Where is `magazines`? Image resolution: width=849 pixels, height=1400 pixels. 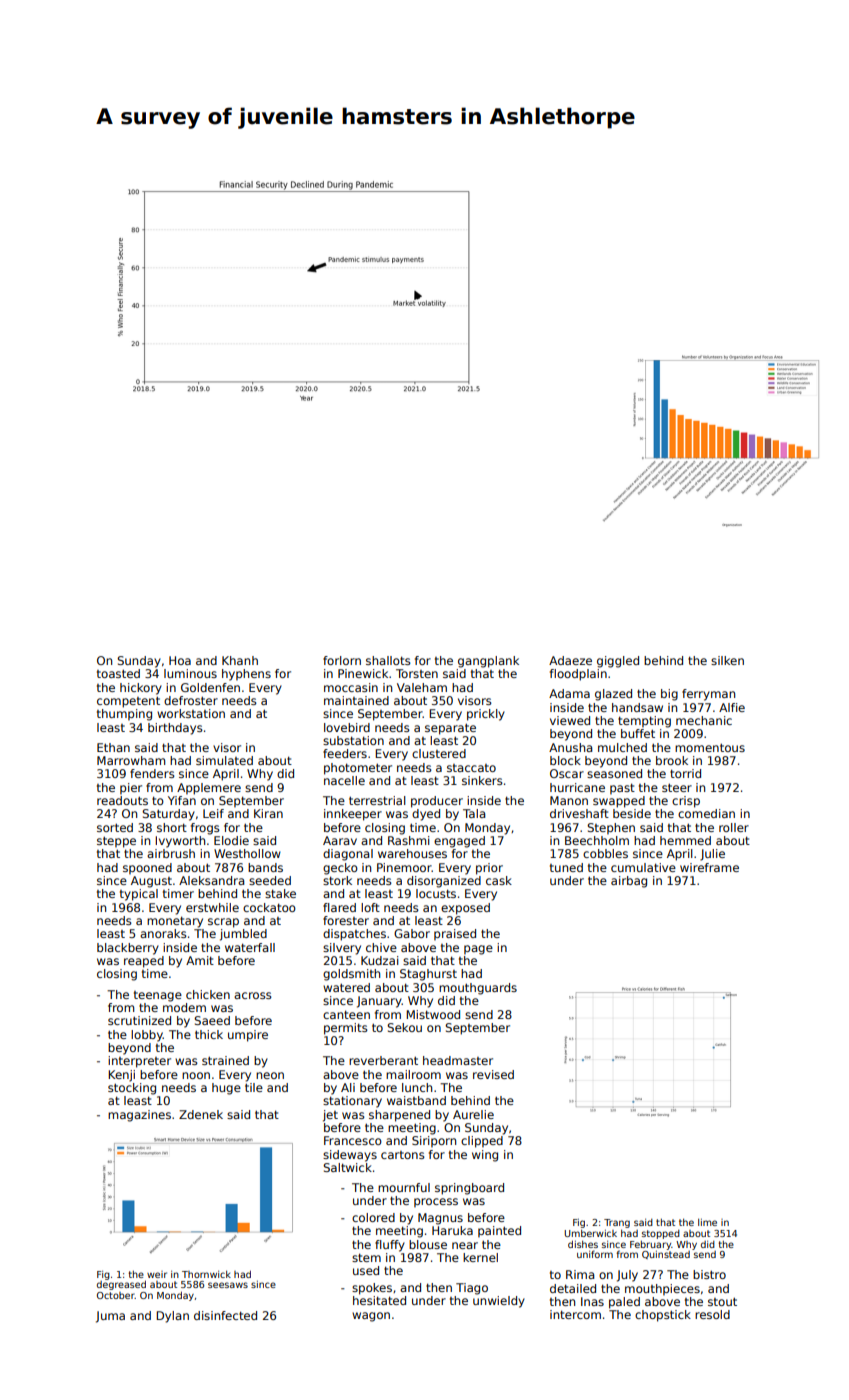 magazines is located at coordinates (139, 1116).
